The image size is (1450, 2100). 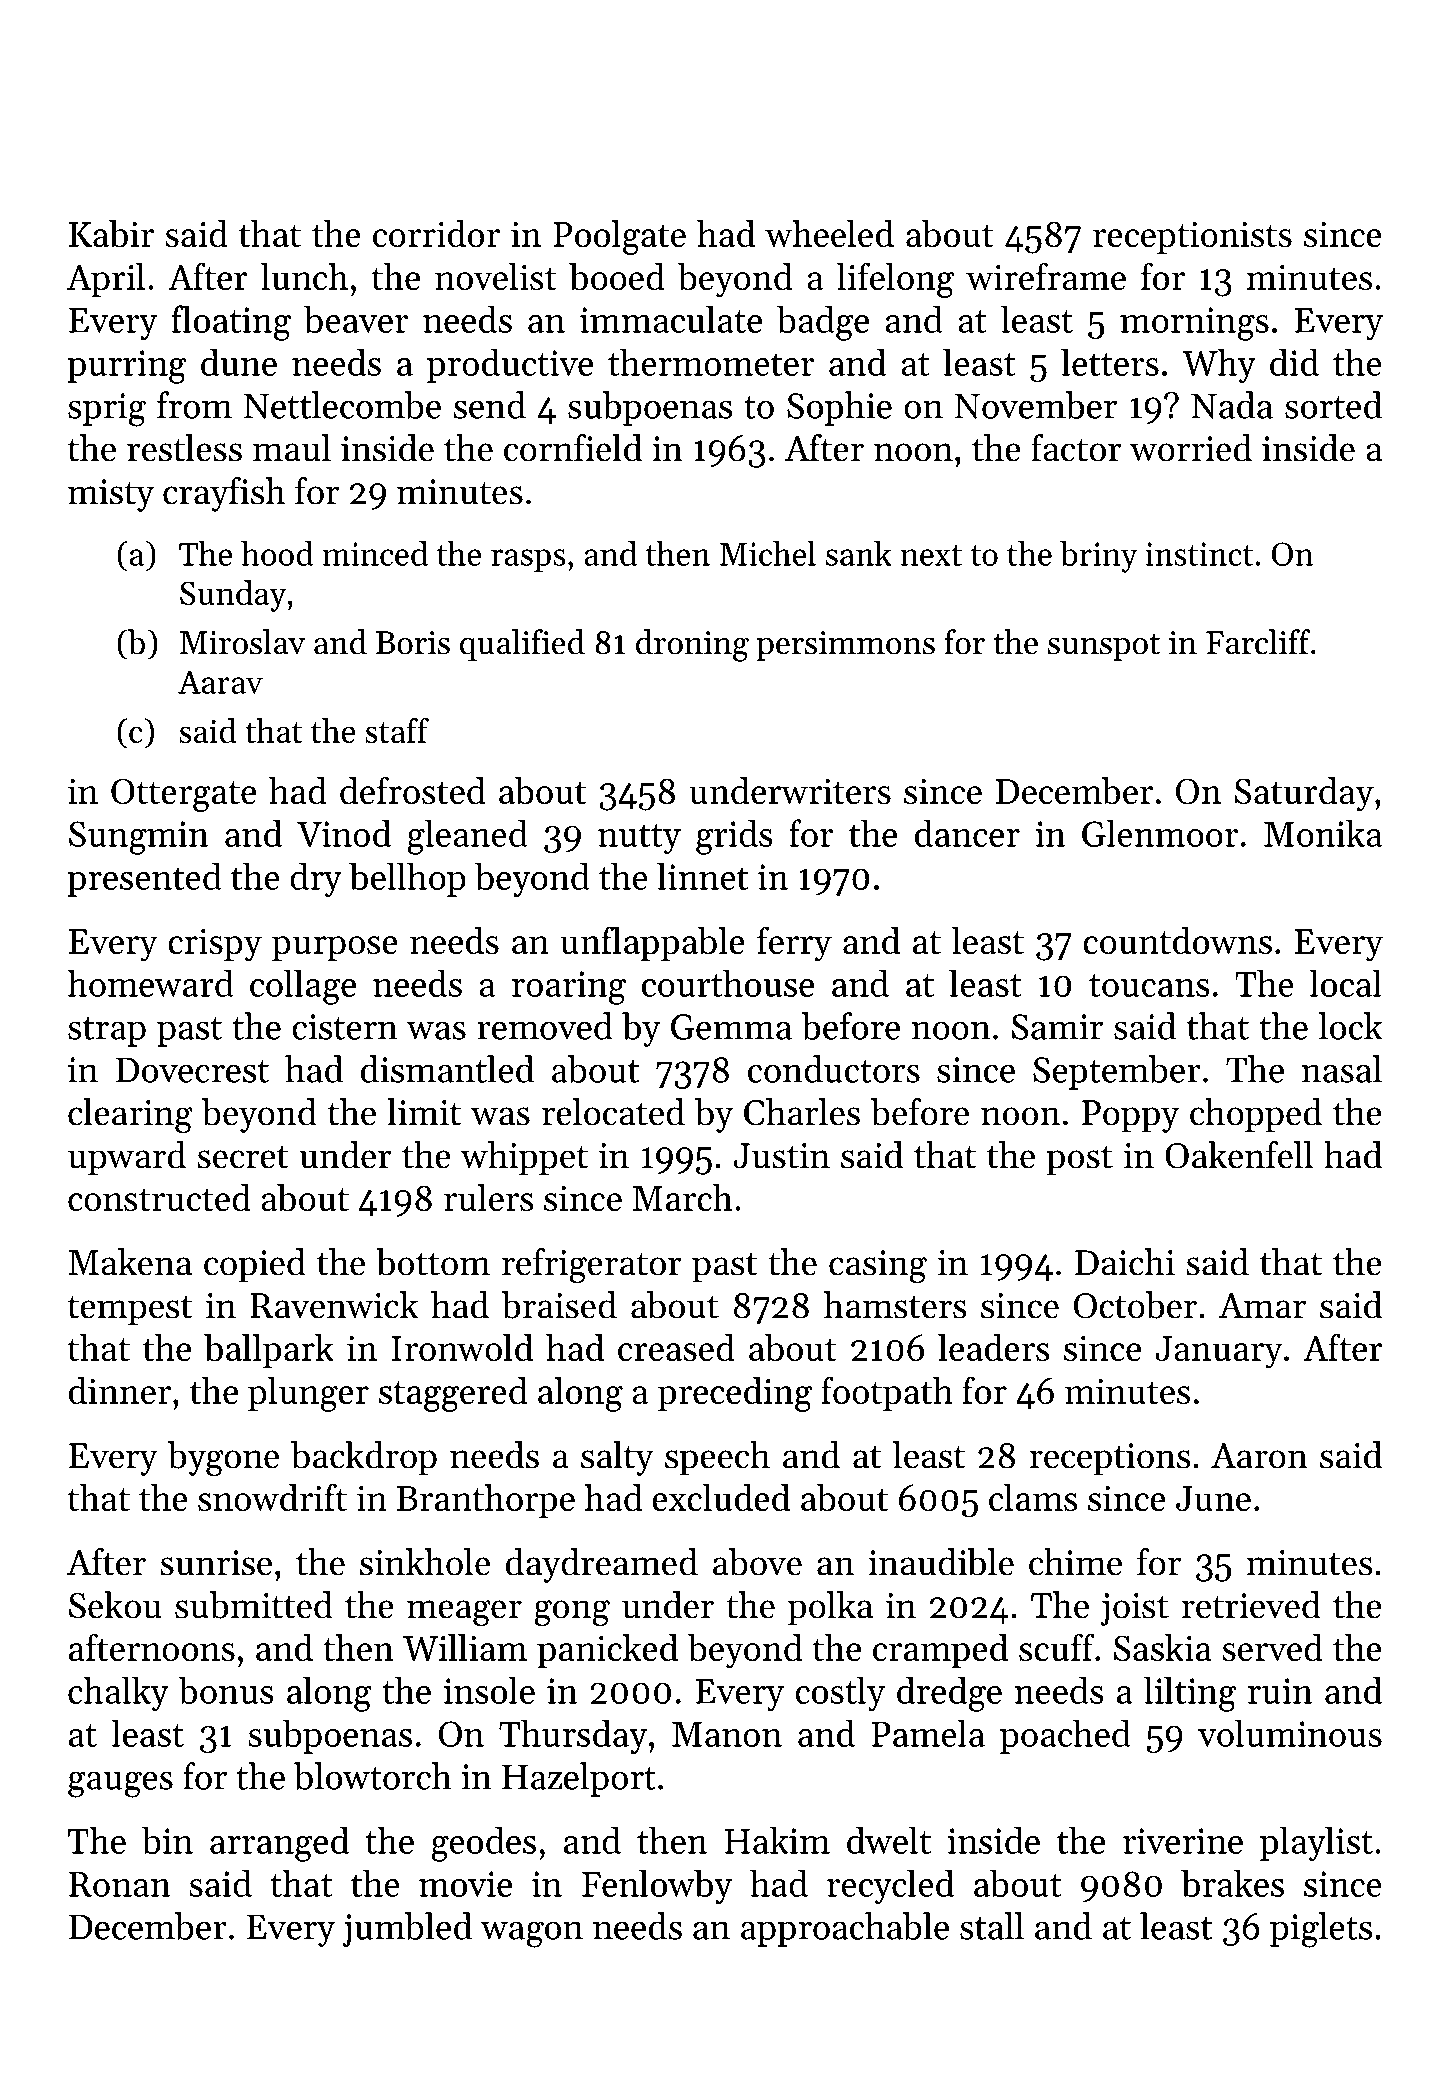 What do you see at coordinates (1304, 794) in the screenshot?
I see `Saturday` at bounding box center [1304, 794].
